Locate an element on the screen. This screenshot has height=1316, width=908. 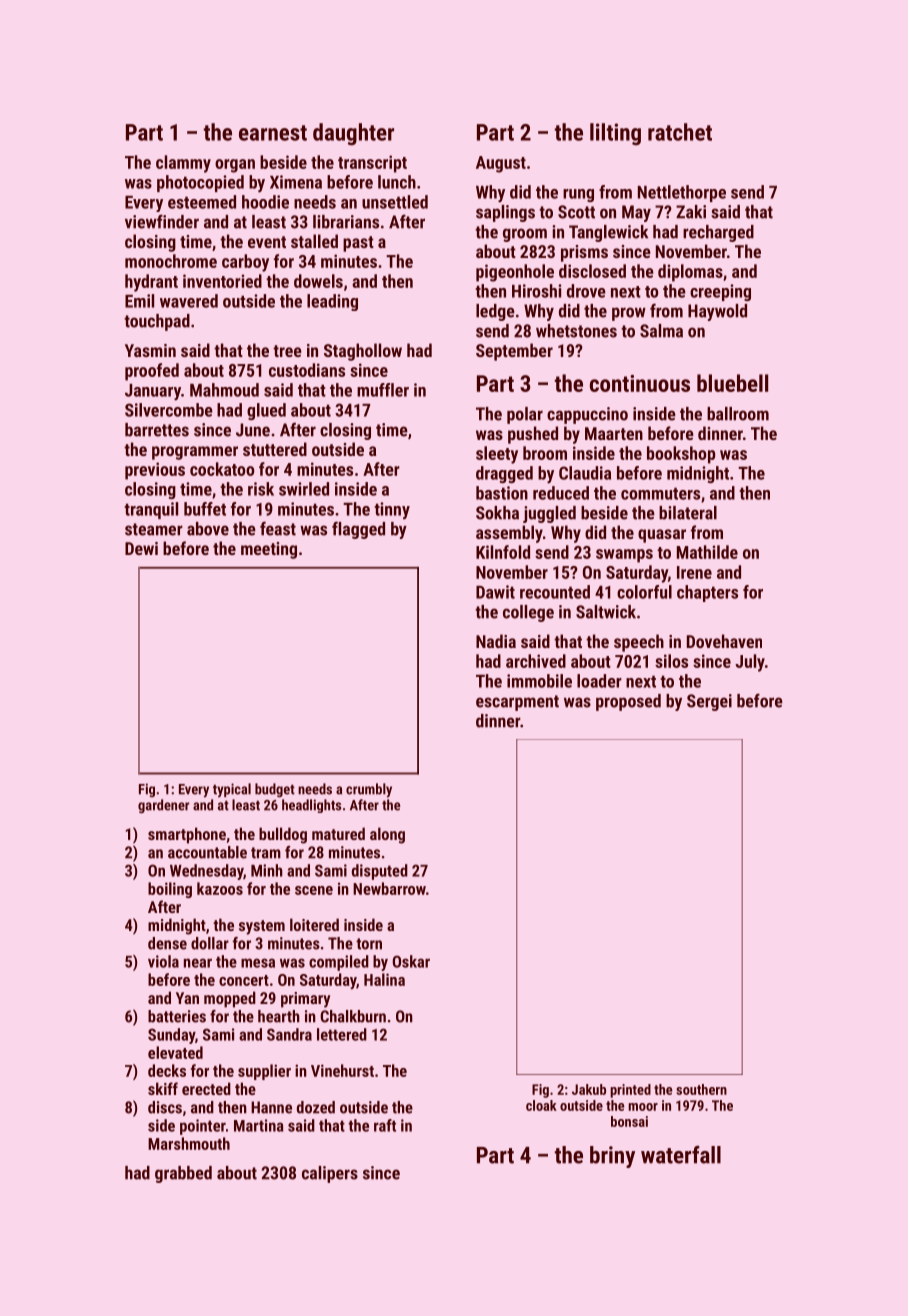
ballroom is located at coordinates (738, 414).
